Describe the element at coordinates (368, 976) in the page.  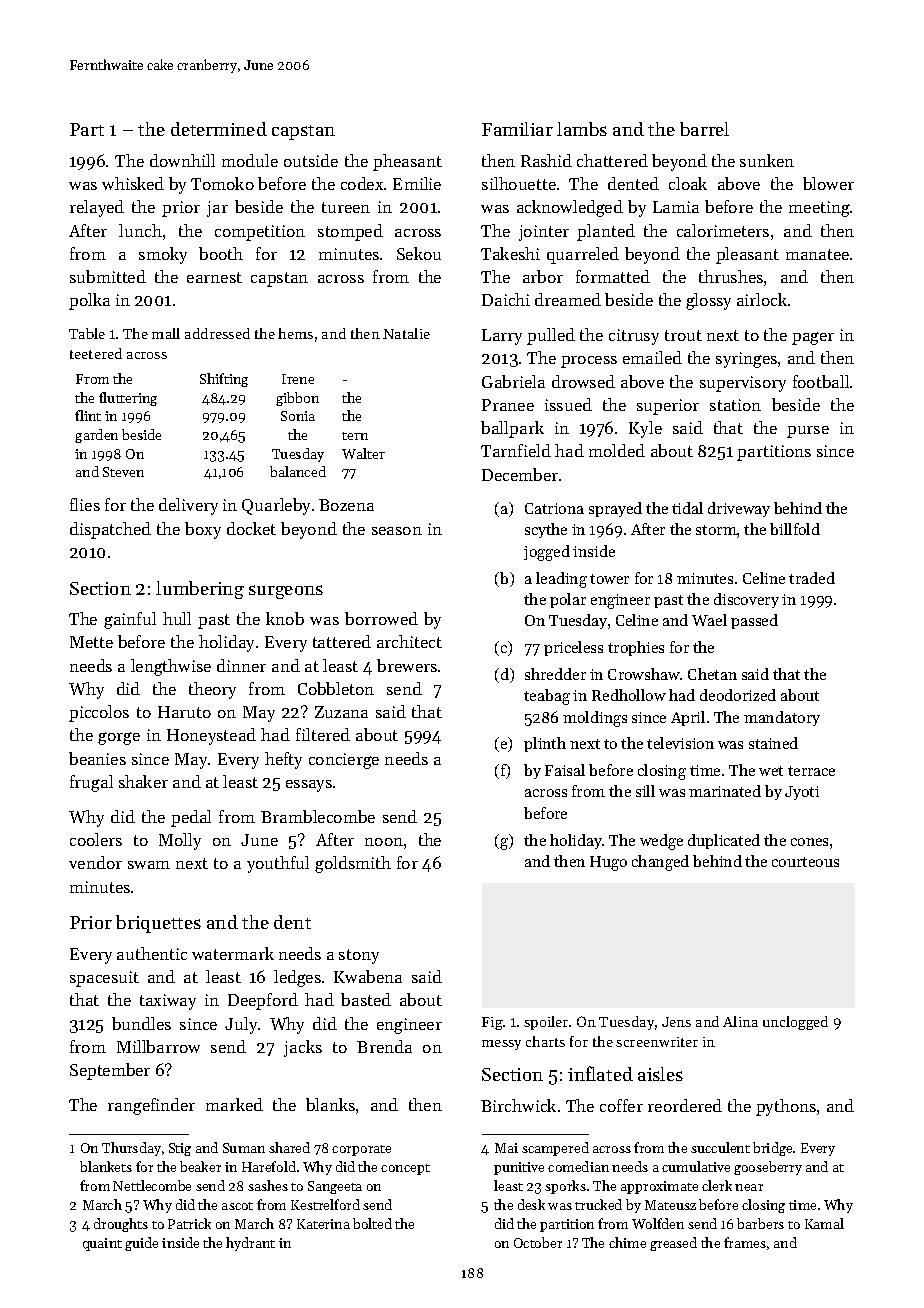
I see `Kwabena` at that location.
